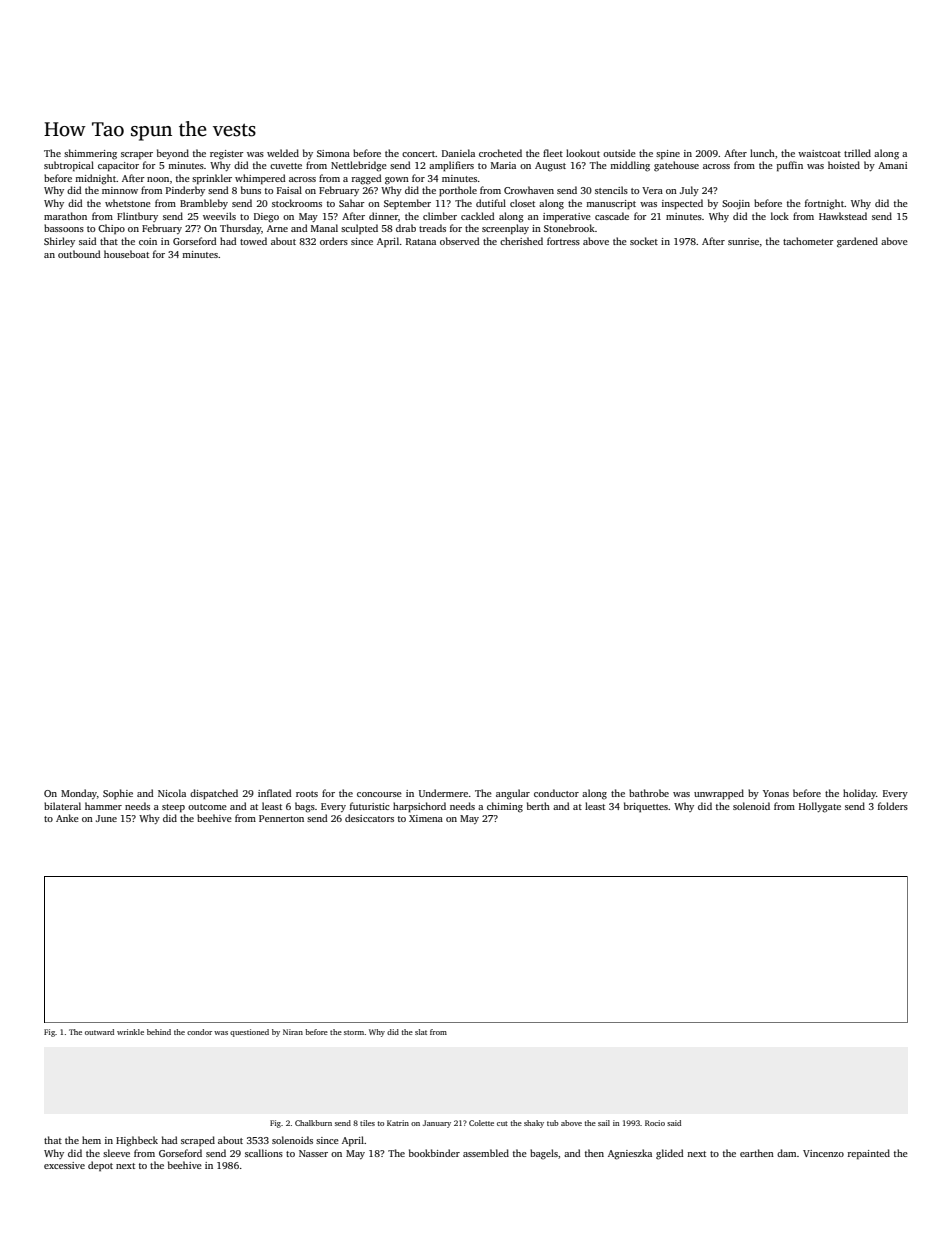  What do you see at coordinates (719, 794) in the screenshot?
I see `unwrapped` at bounding box center [719, 794].
